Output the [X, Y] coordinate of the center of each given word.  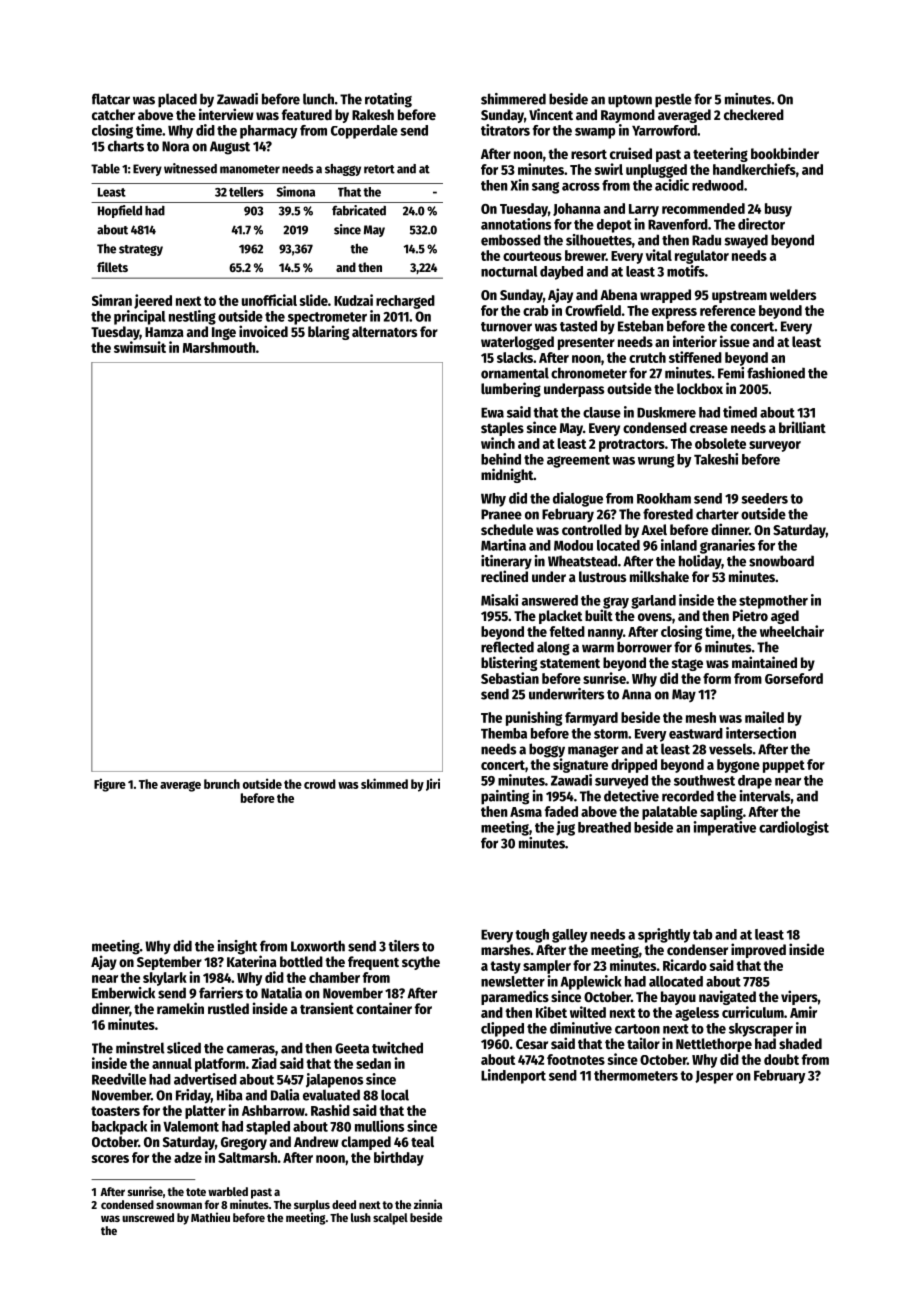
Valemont [191, 1126]
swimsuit [140, 347]
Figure [110, 785]
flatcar [111, 99]
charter [717, 514]
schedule [507, 529]
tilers [403, 946]
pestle [673, 100]
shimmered [513, 99]
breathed [604, 827]
